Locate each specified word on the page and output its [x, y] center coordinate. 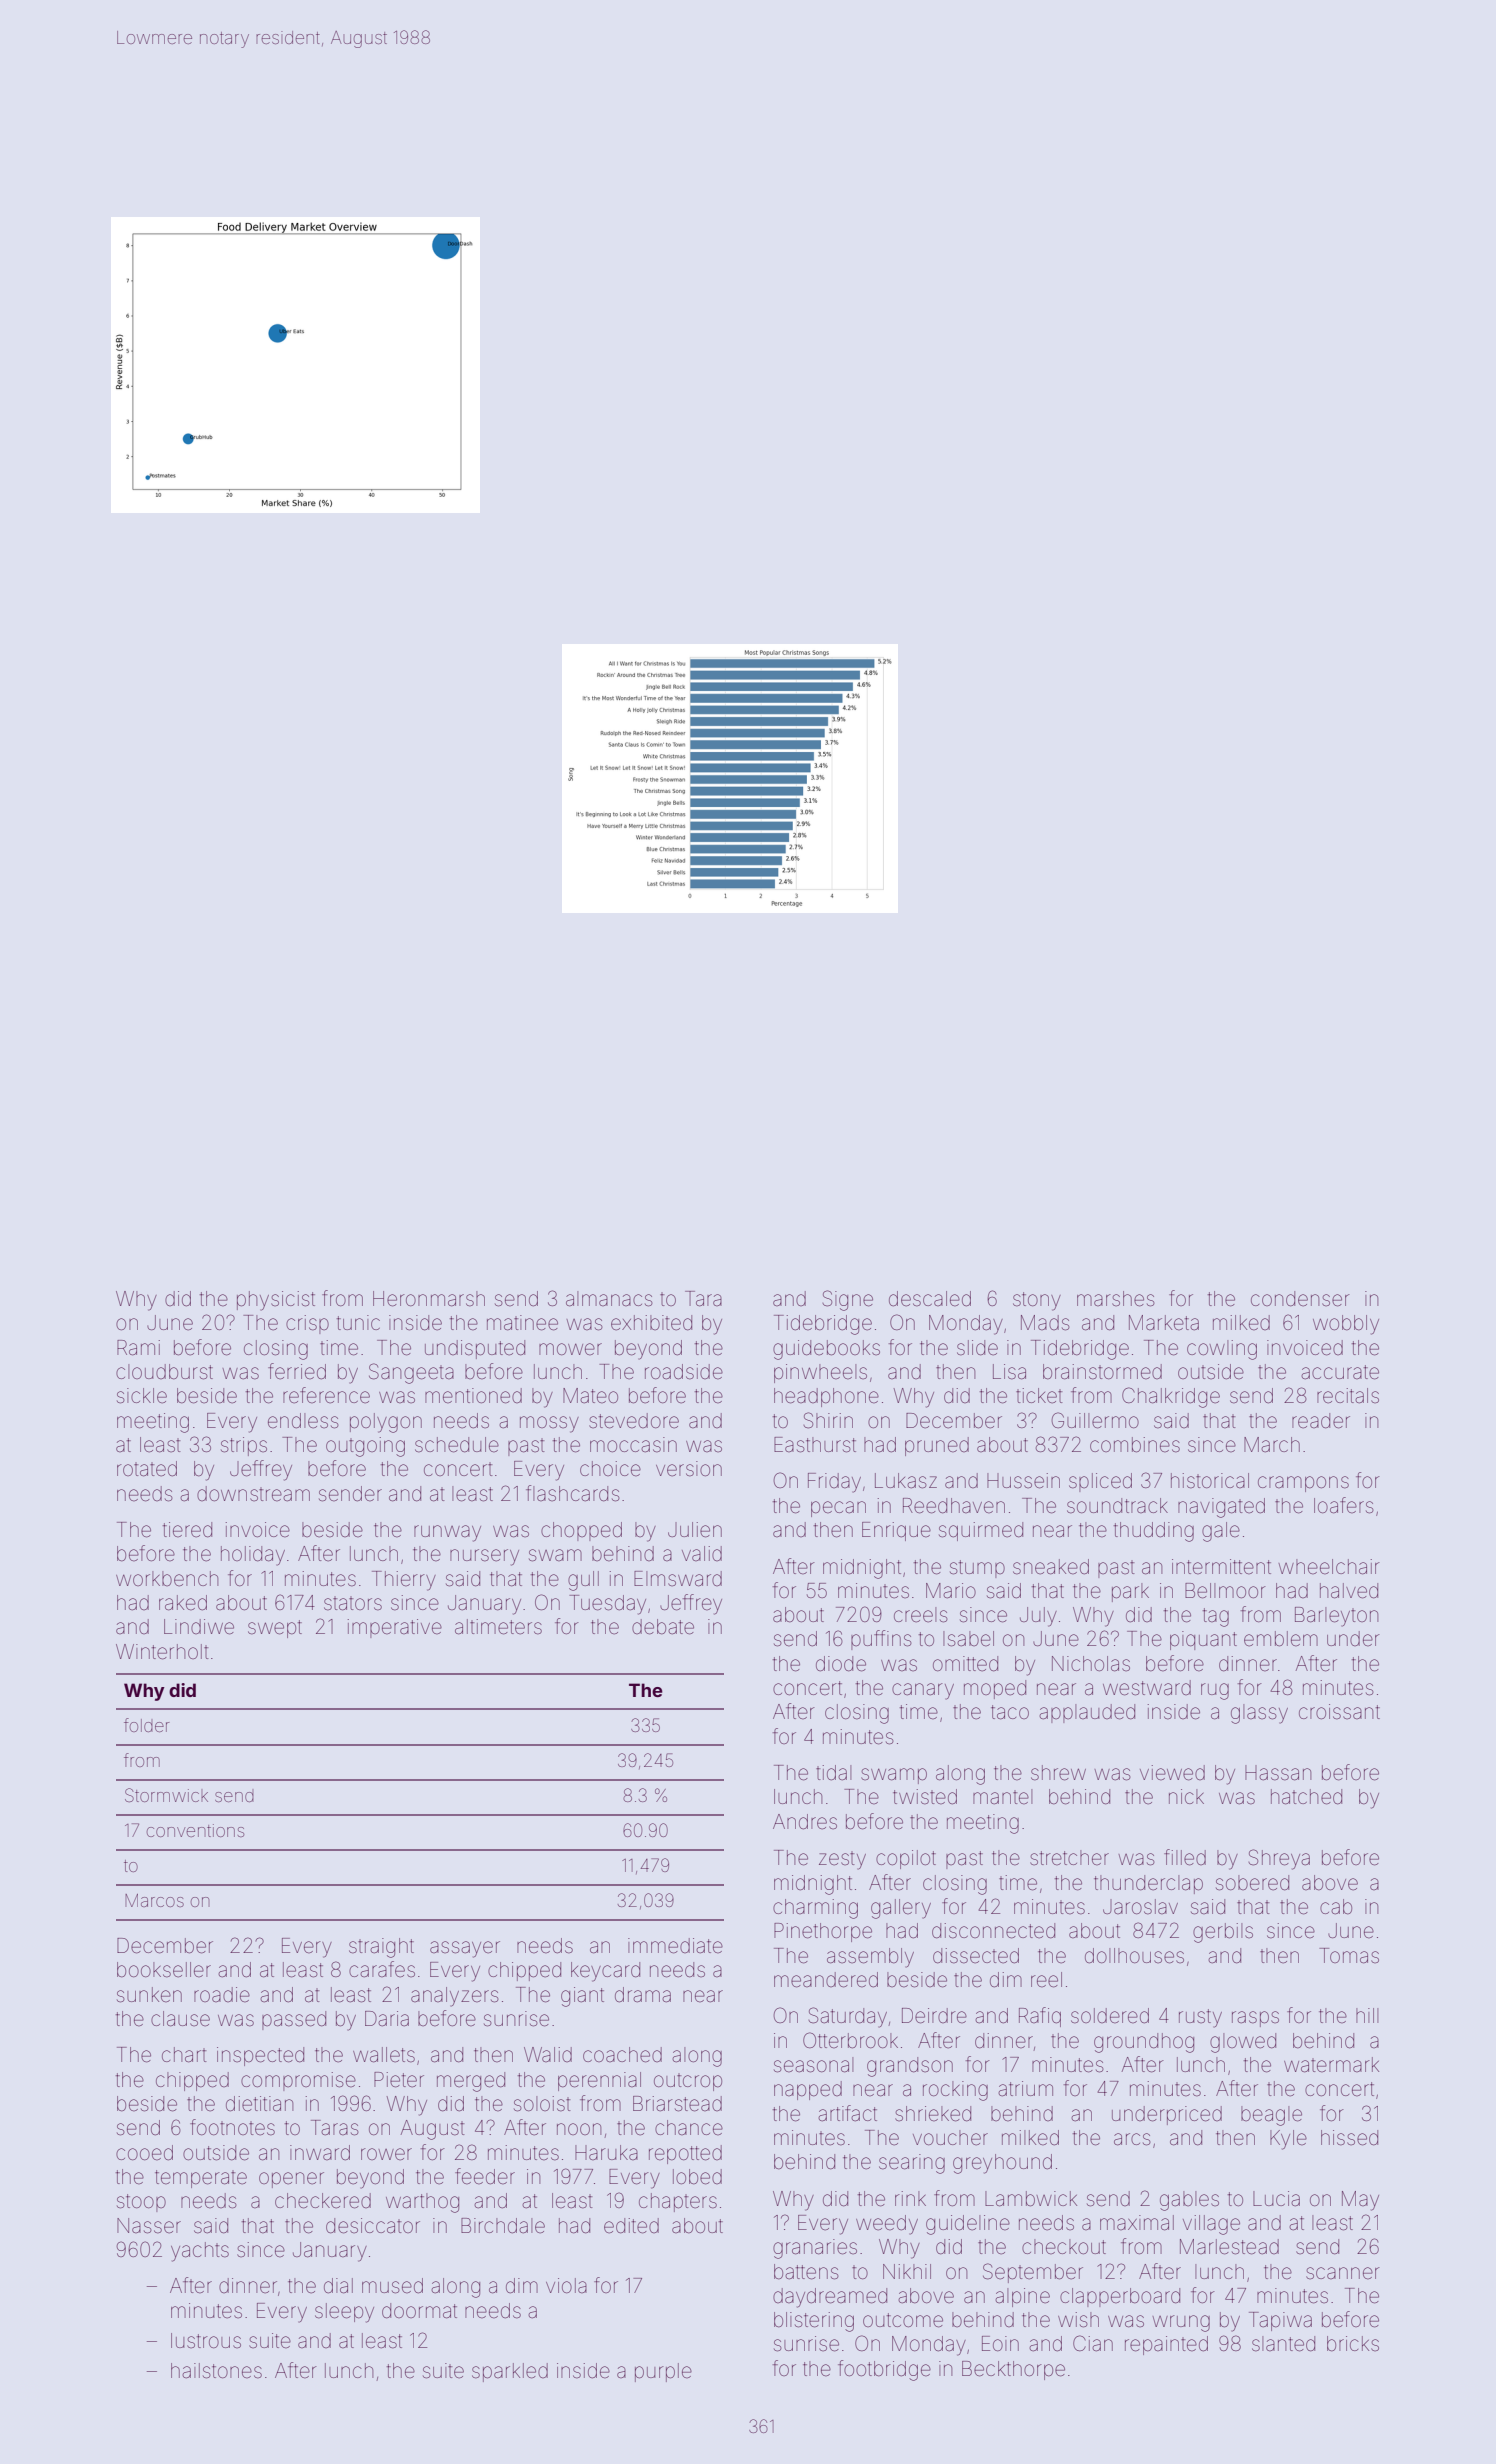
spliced [1100, 1482]
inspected [260, 2056]
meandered [826, 1980]
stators [353, 1603]
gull [583, 1581]
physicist [276, 1301]
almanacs [609, 1299]
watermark [1331, 2064]
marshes [1116, 1299]
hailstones [216, 2371]
